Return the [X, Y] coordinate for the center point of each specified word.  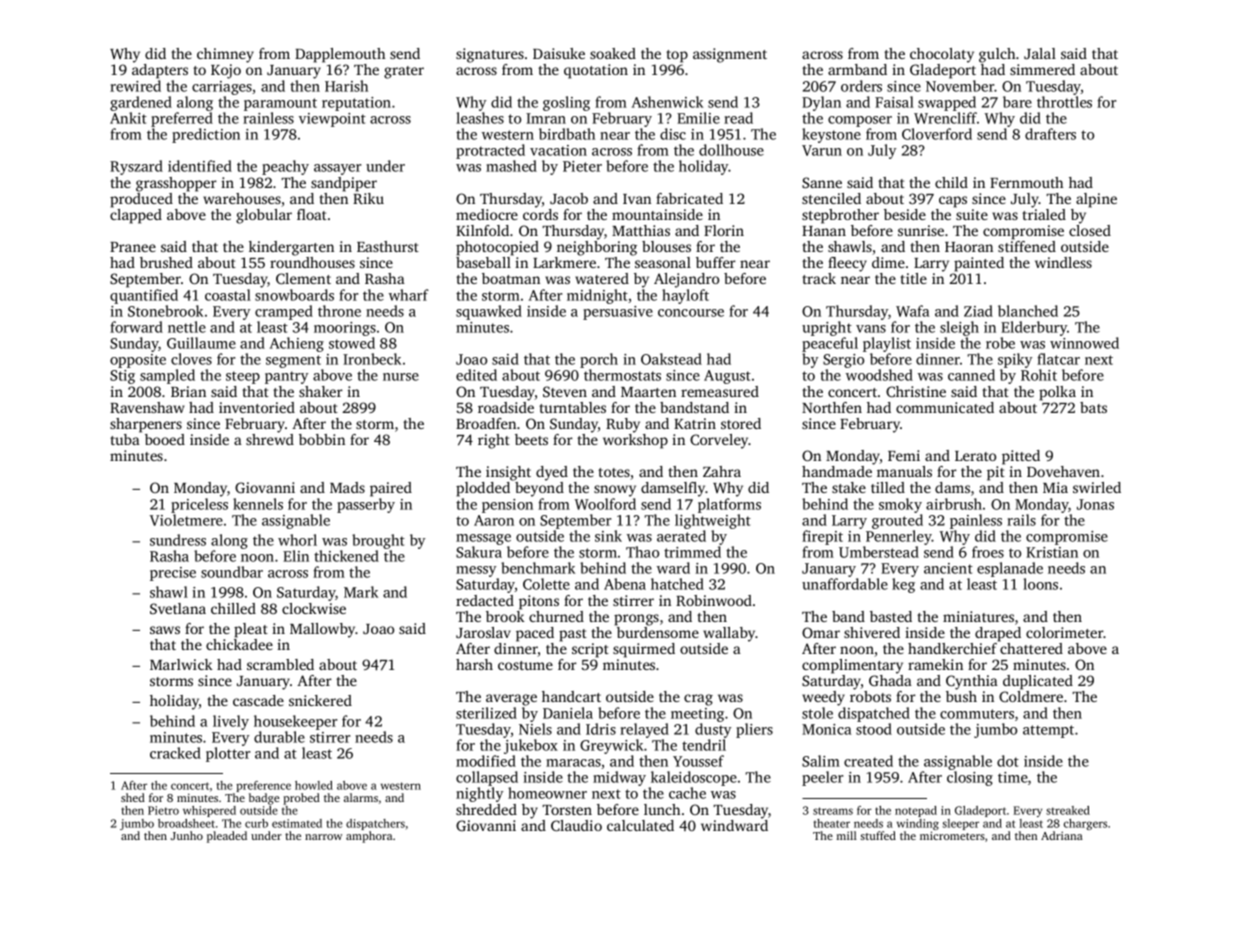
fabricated [689, 198]
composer [860, 121]
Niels [535, 729]
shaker [321, 391]
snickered [320, 700]
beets [531, 439]
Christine [916, 391]
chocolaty [942, 55]
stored [741, 423]
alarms [361, 797]
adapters [160, 71]
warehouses [242, 198]
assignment [730, 55]
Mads [347, 487]
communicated [945, 407]
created [868, 761]
